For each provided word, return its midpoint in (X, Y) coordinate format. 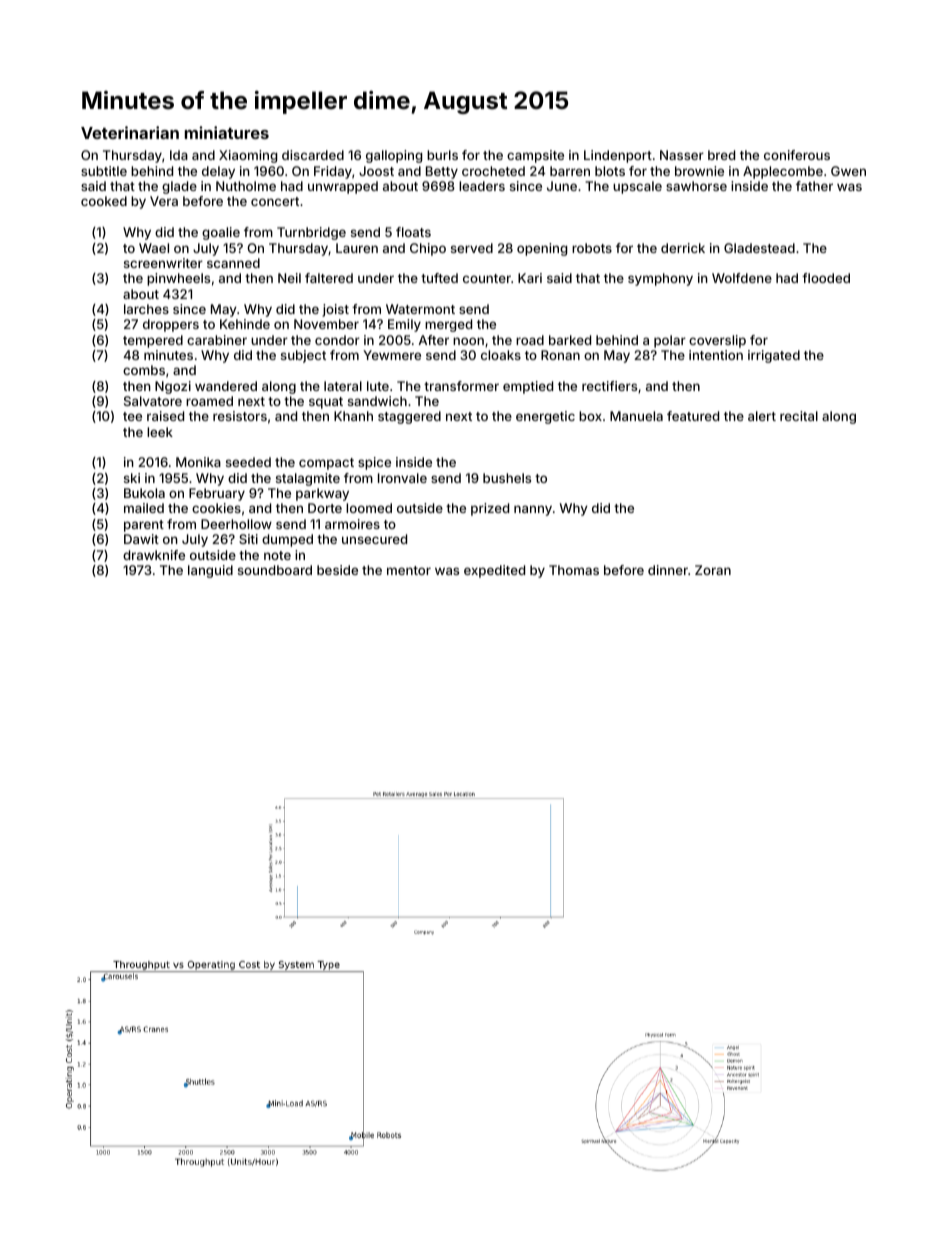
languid (210, 571)
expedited (494, 571)
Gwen (848, 171)
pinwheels (178, 279)
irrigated (774, 356)
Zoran (713, 570)
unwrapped (343, 187)
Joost (376, 171)
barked (570, 340)
